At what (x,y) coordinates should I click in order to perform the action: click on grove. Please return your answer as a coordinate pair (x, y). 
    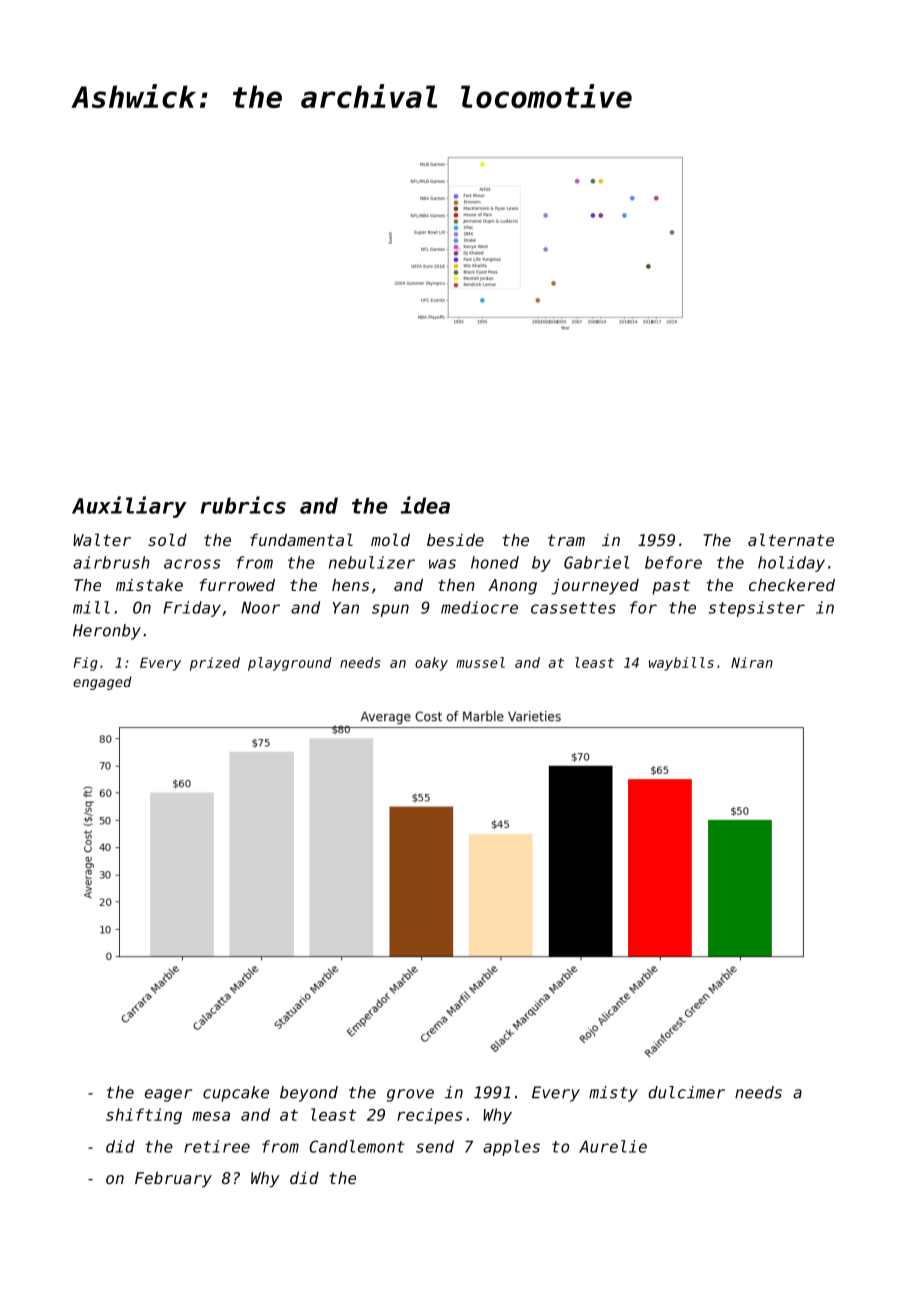
    Looking at the image, I should click on (410, 1095).
